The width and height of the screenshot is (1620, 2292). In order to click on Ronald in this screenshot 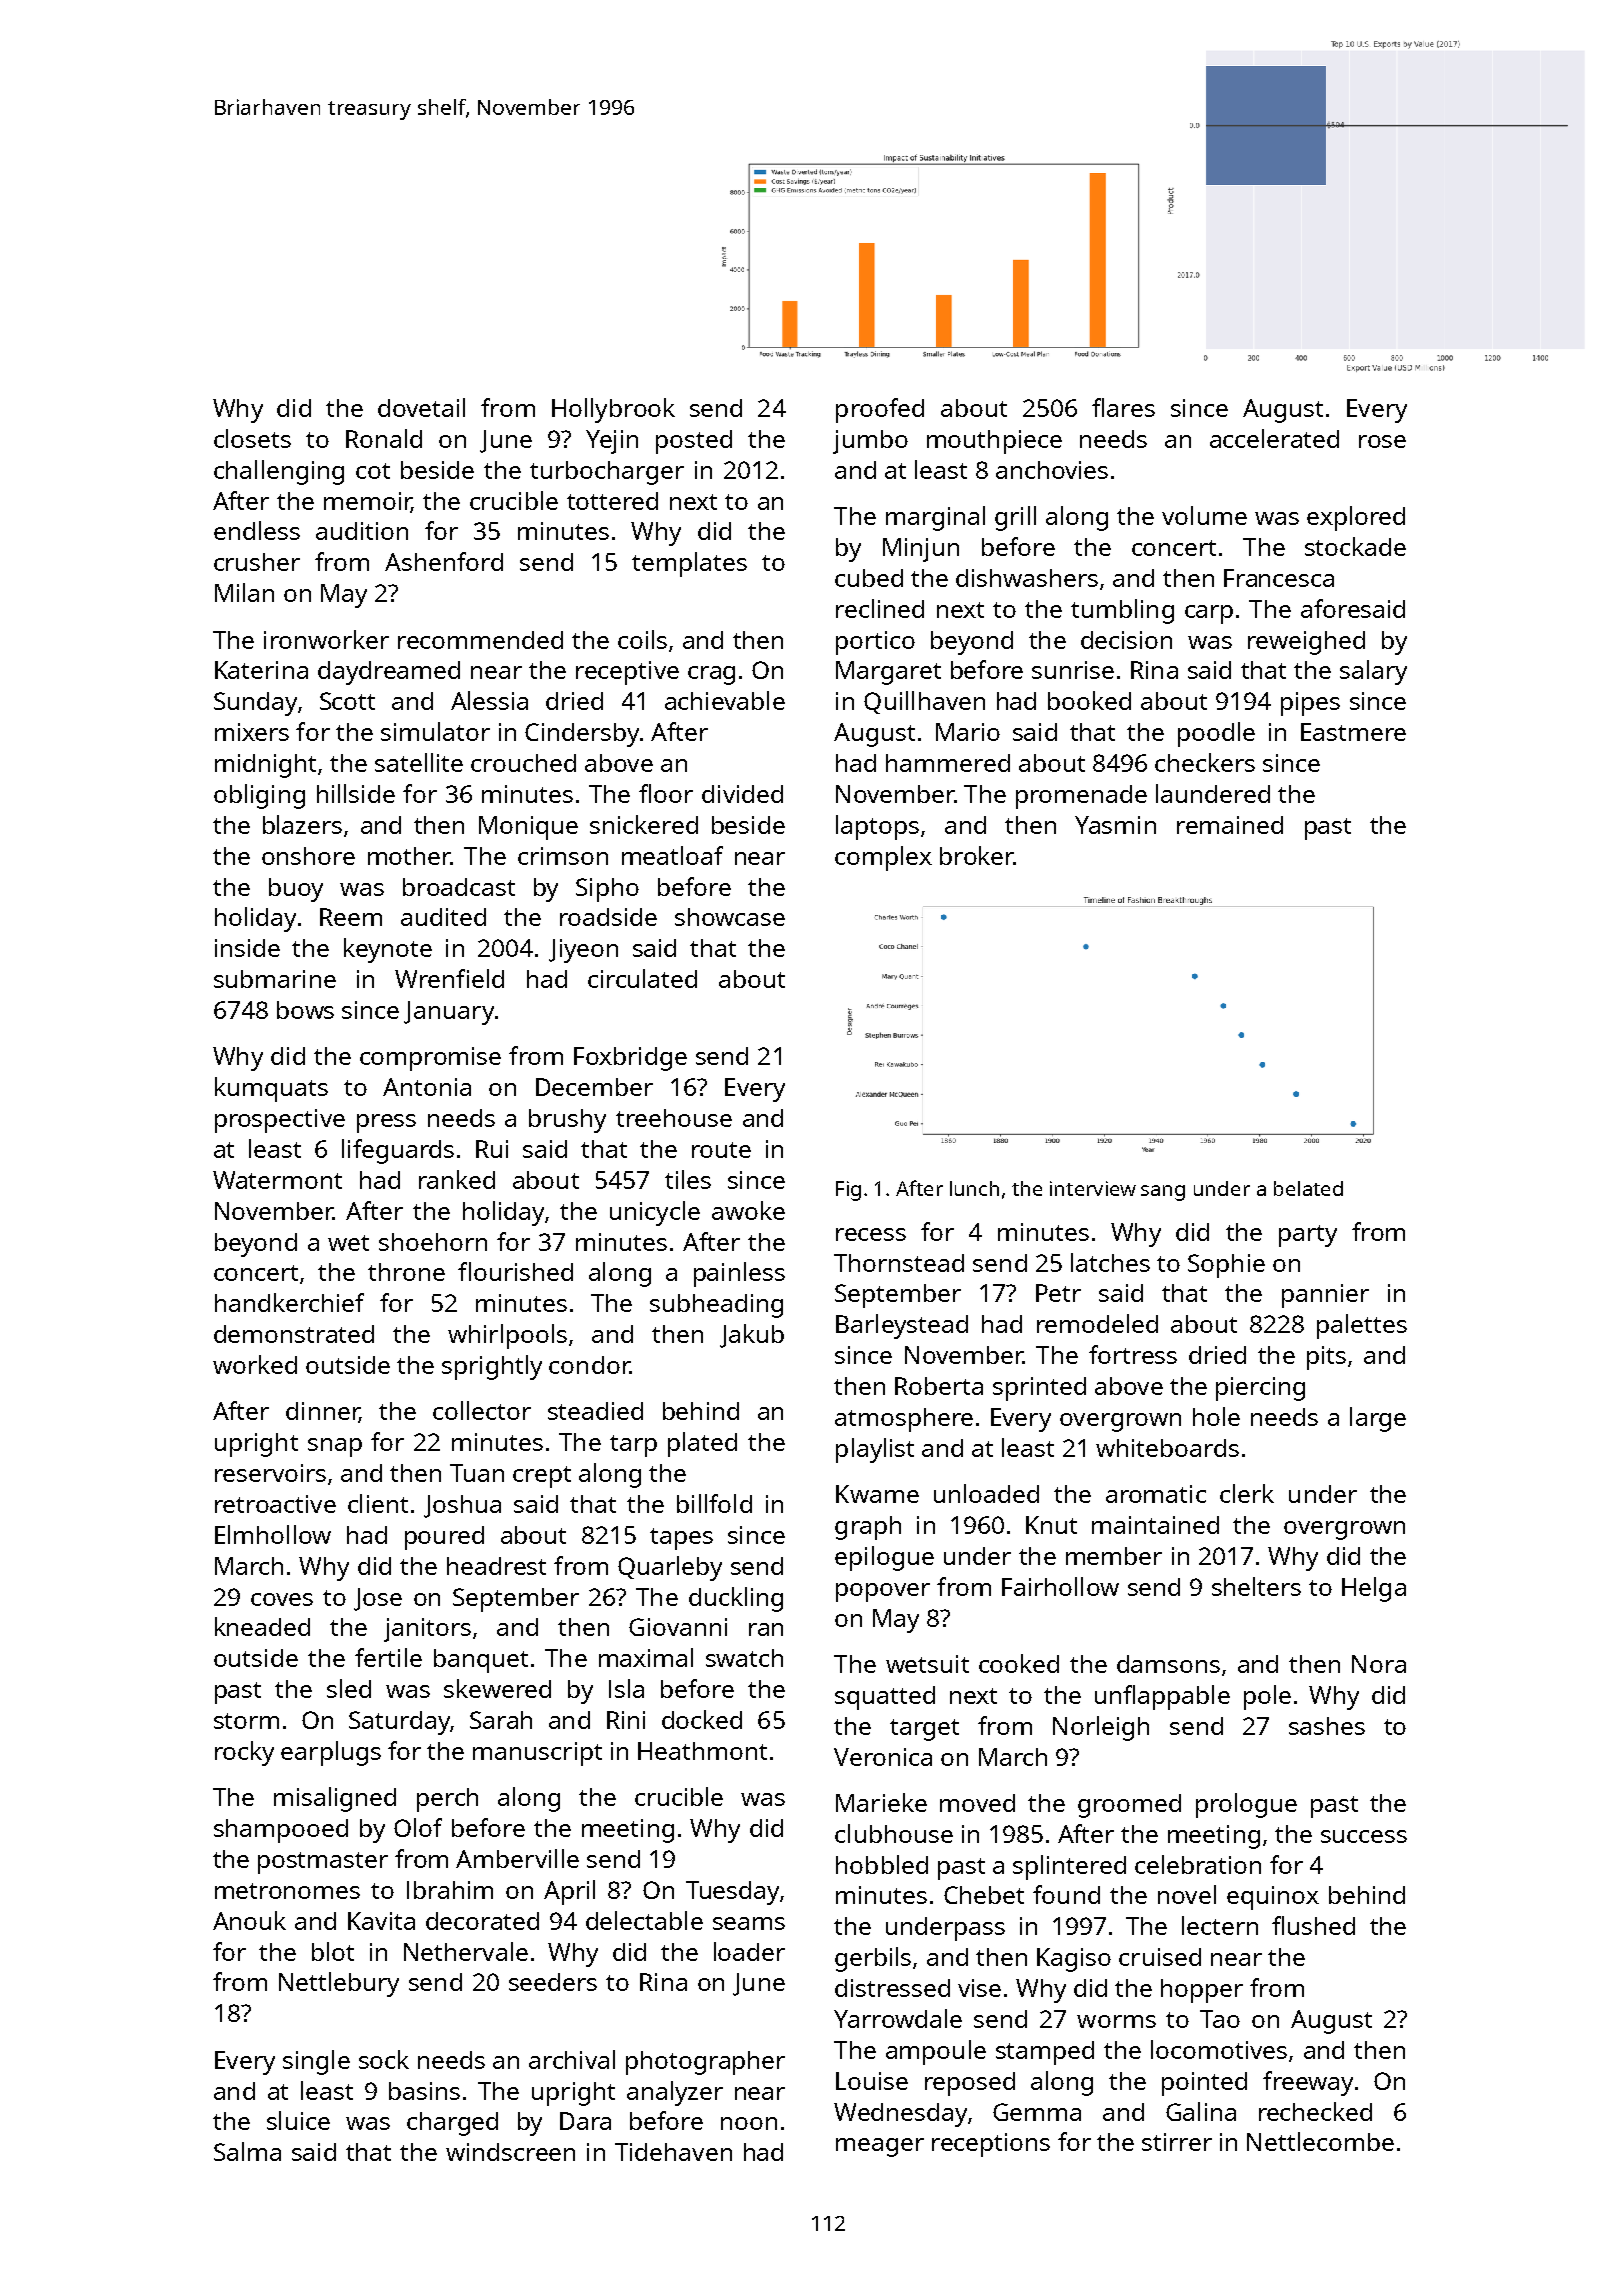, I will do `click(384, 438)`.
